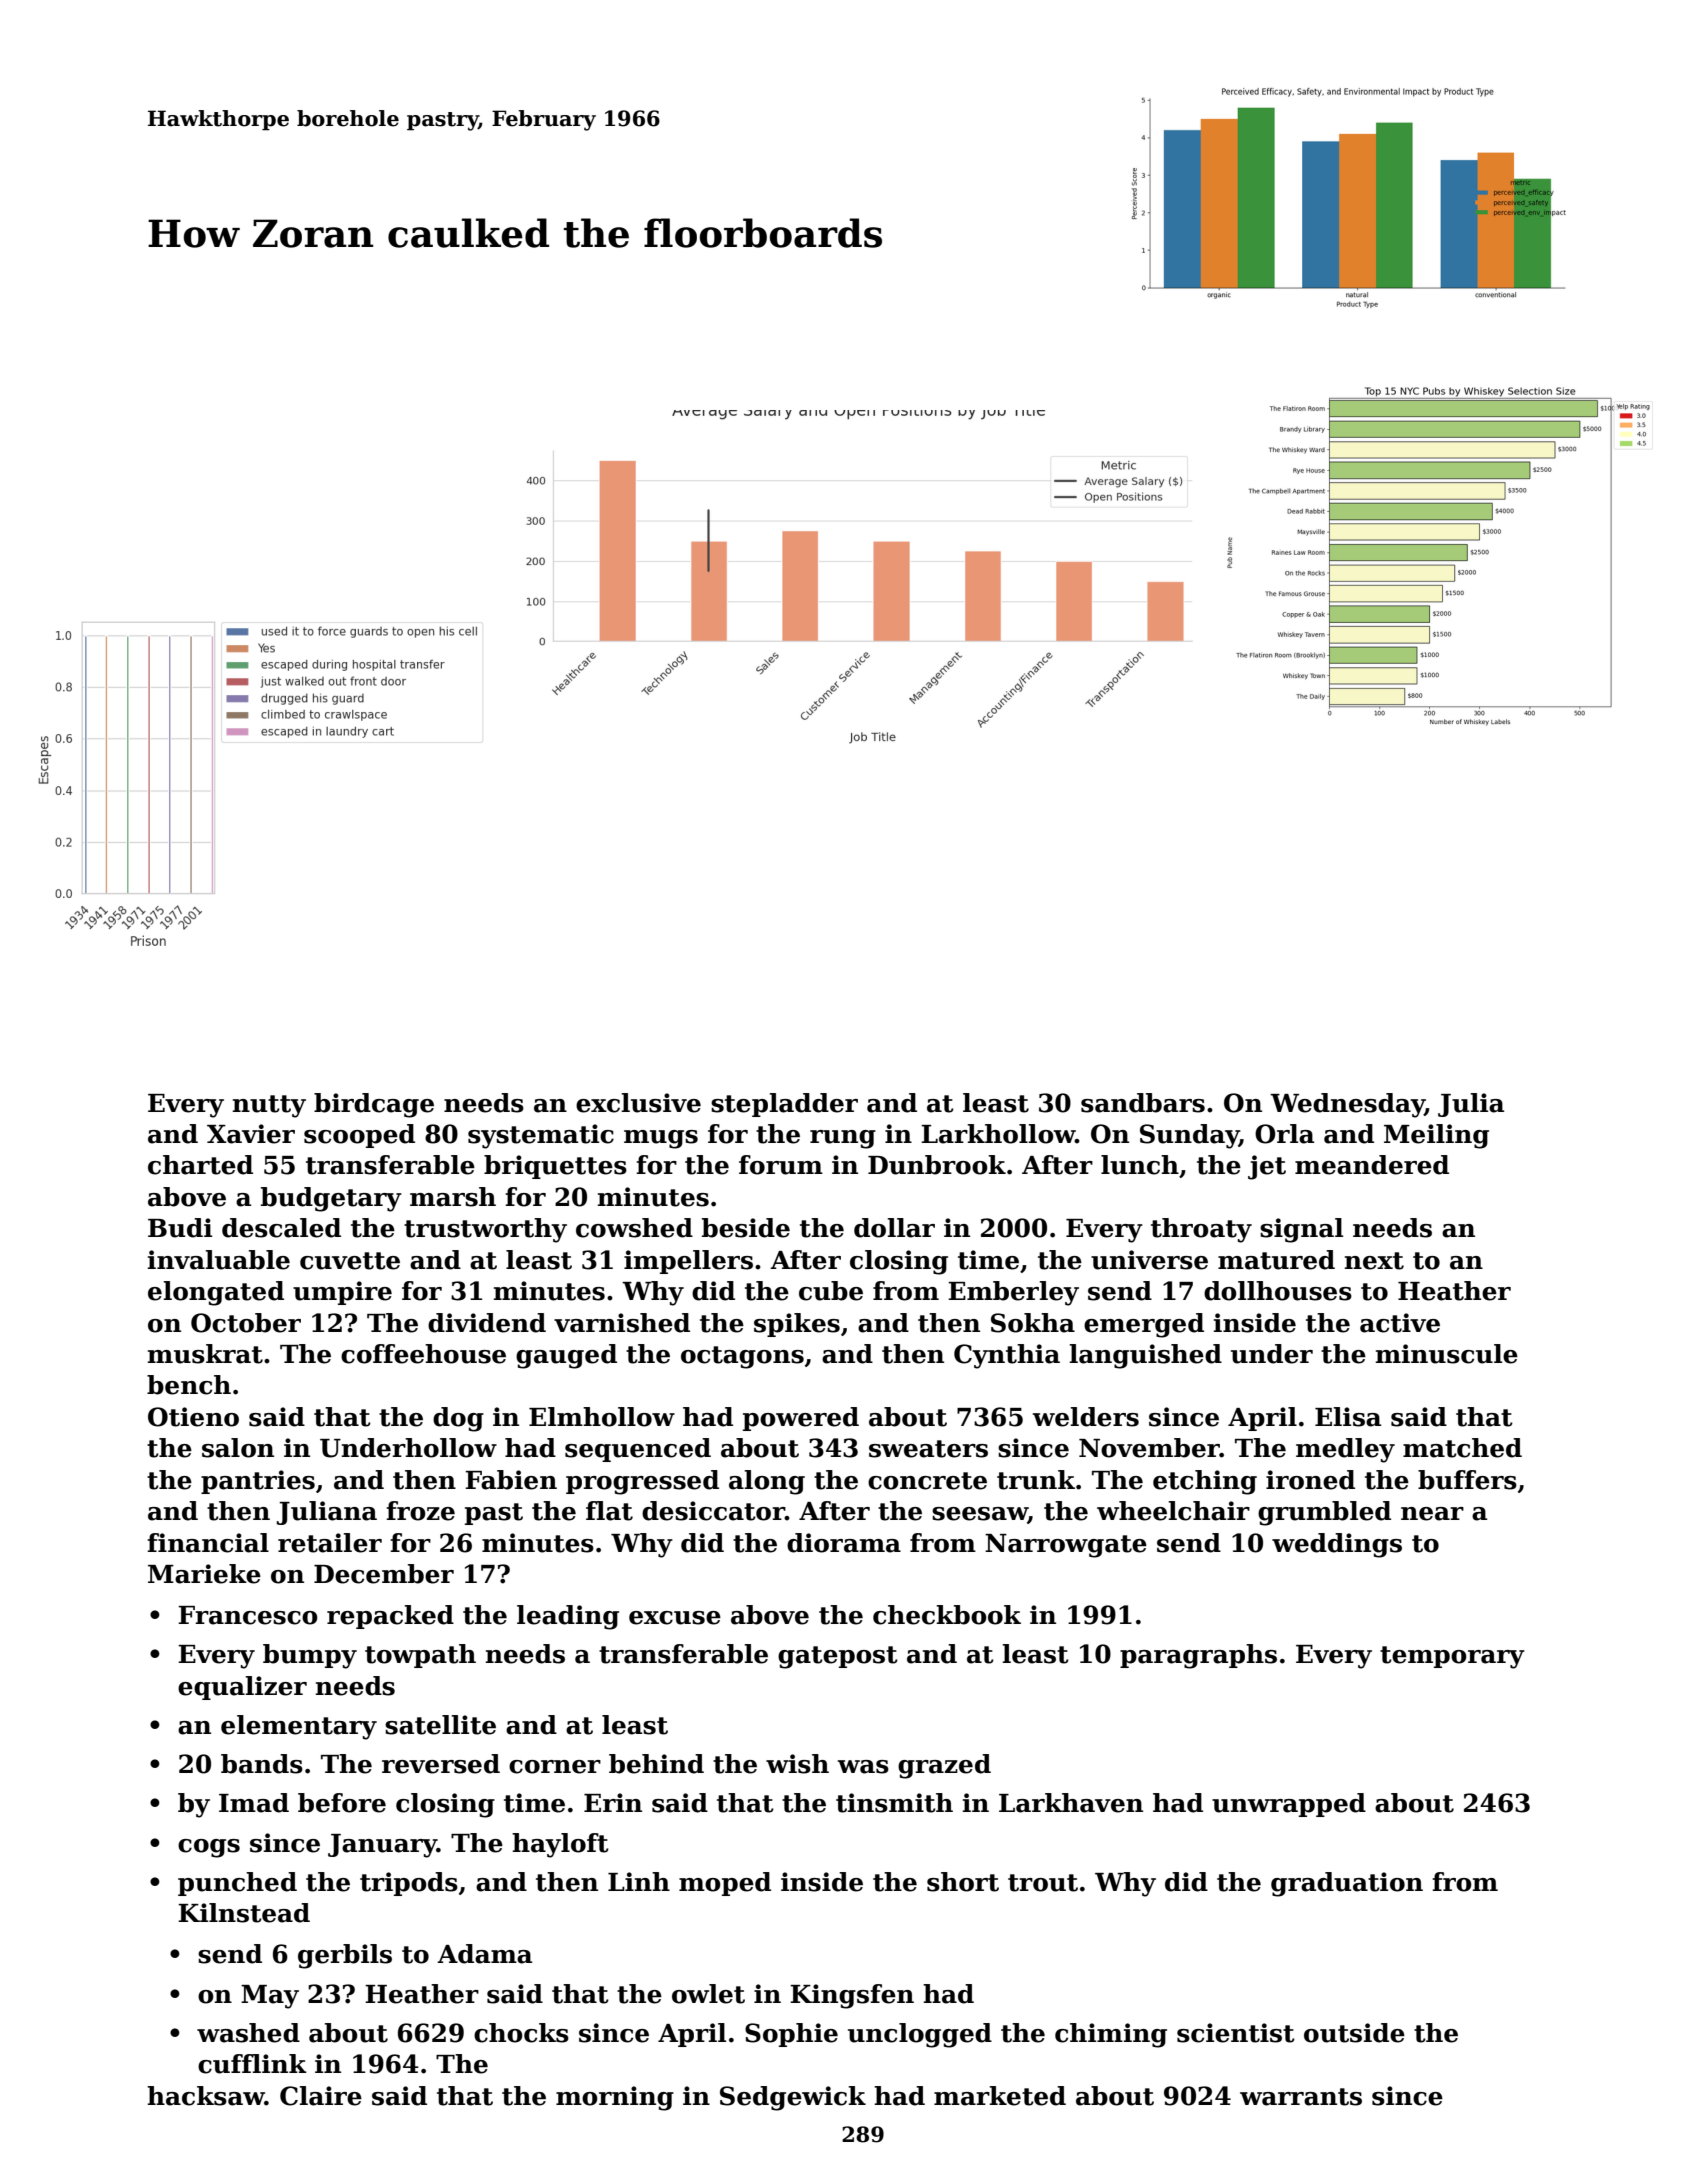 This screenshot has width=1683, height=2178. Describe the element at coordinates (321, 2096) in the screenshot. I see `Claire` at that location.
